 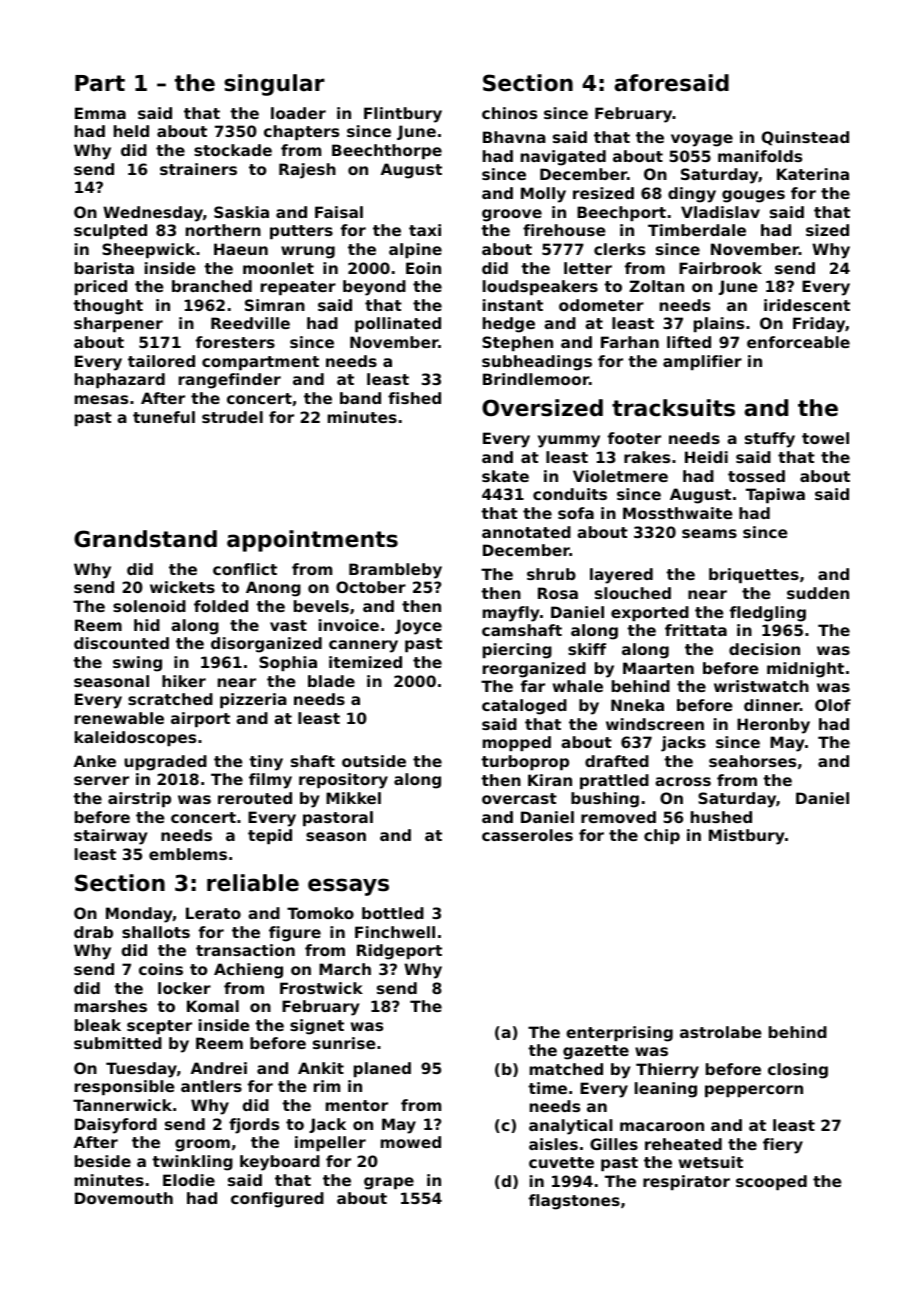 What do you see at coordinates (119, 718) in the page?
I see `renewable` at bounding box center [119, 718].
